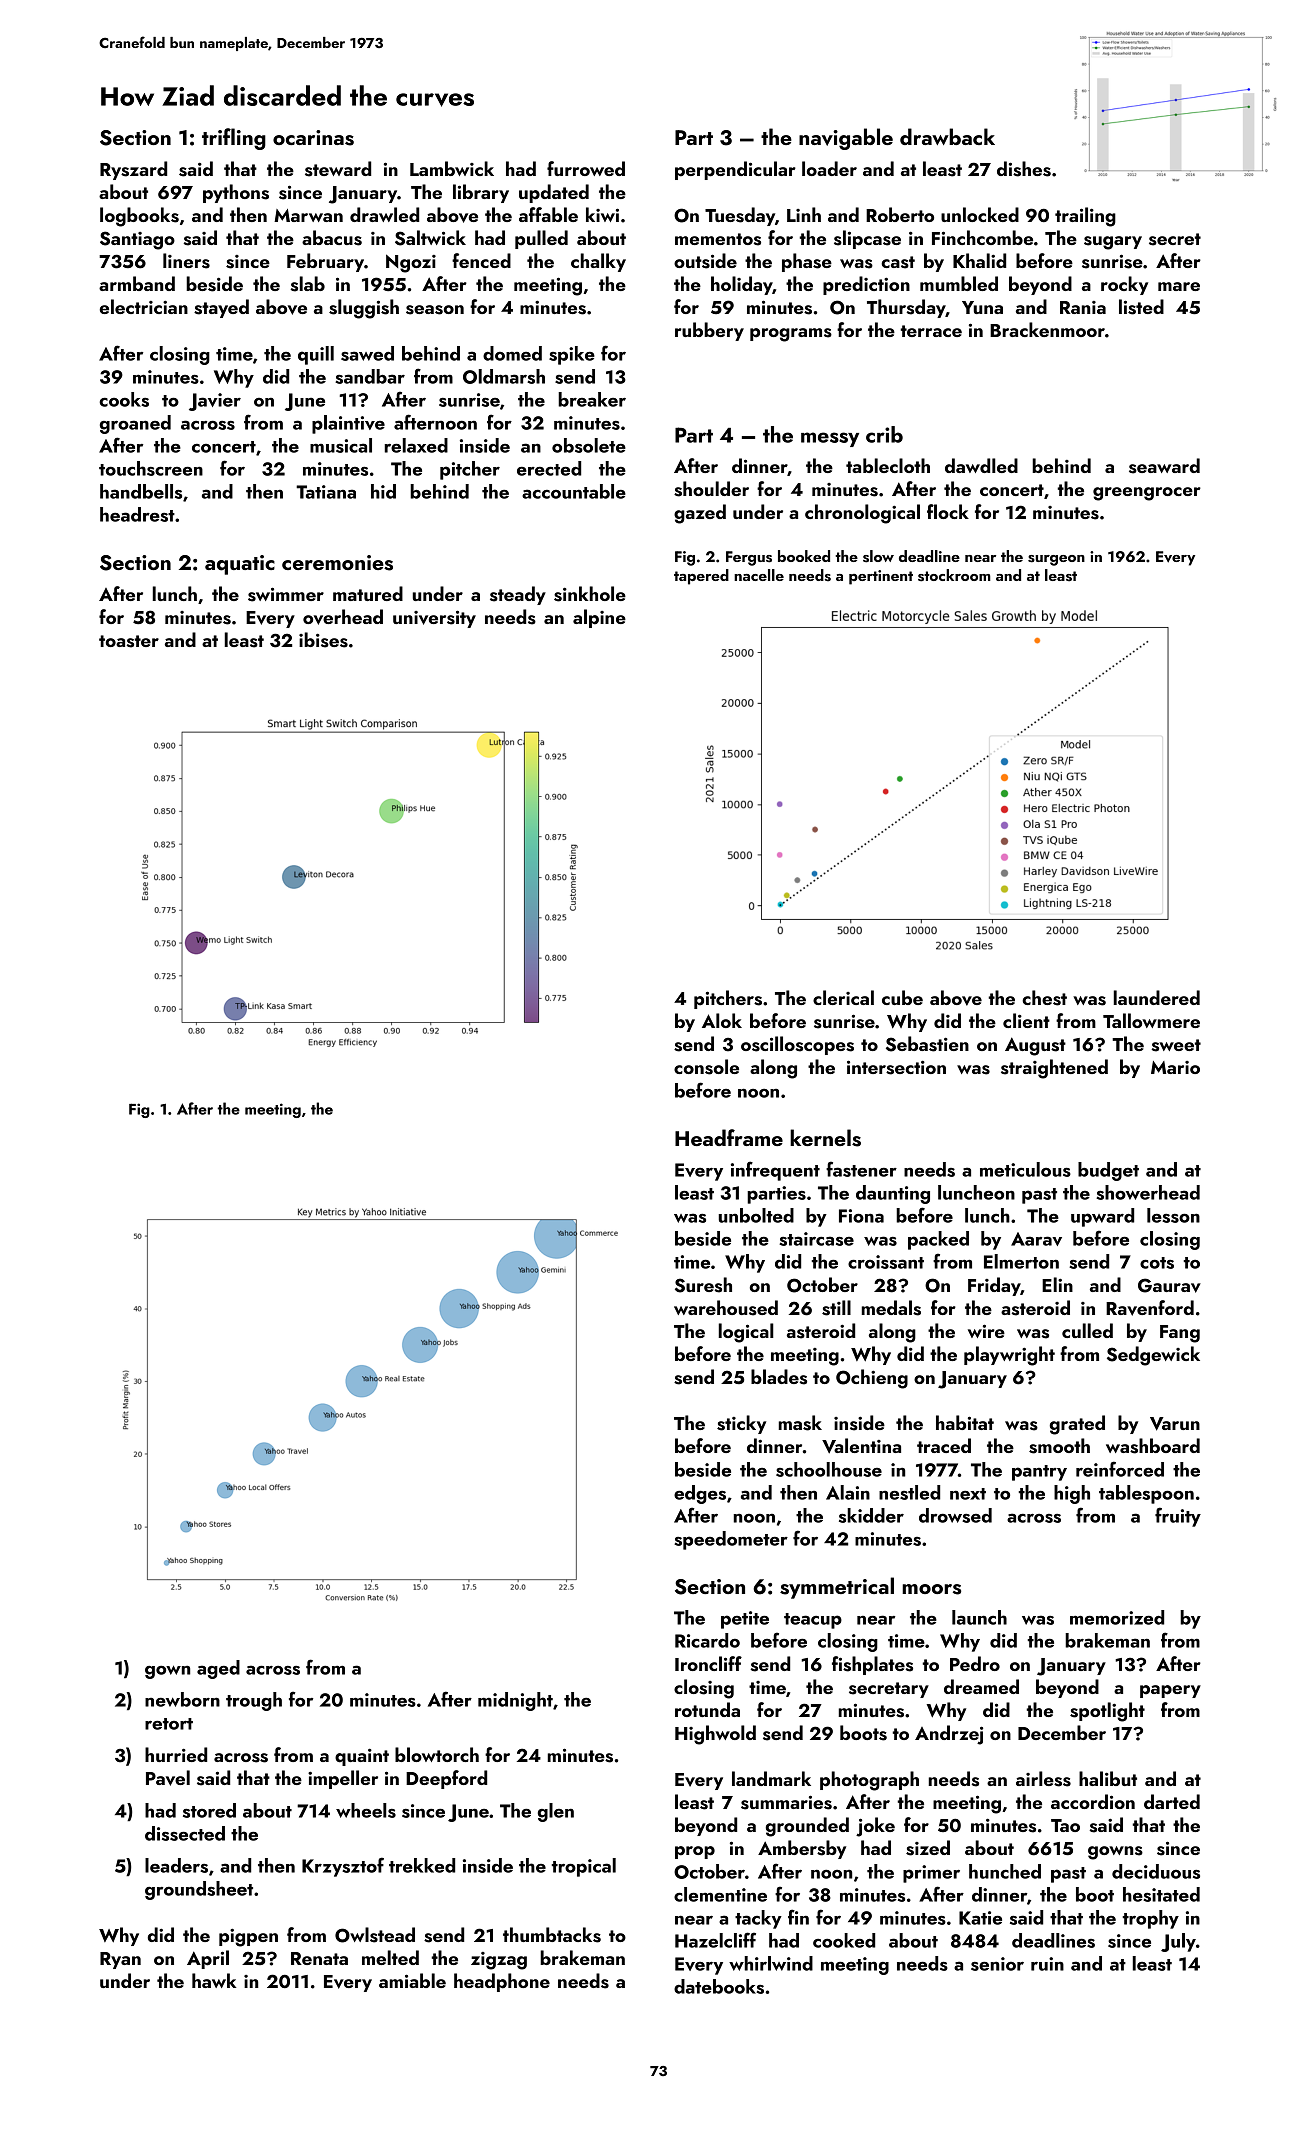 The height and width of the image is (2142, 1300). Describe the element at coordinates (446, 1779) in the image. I see `Deepford` at that location.
